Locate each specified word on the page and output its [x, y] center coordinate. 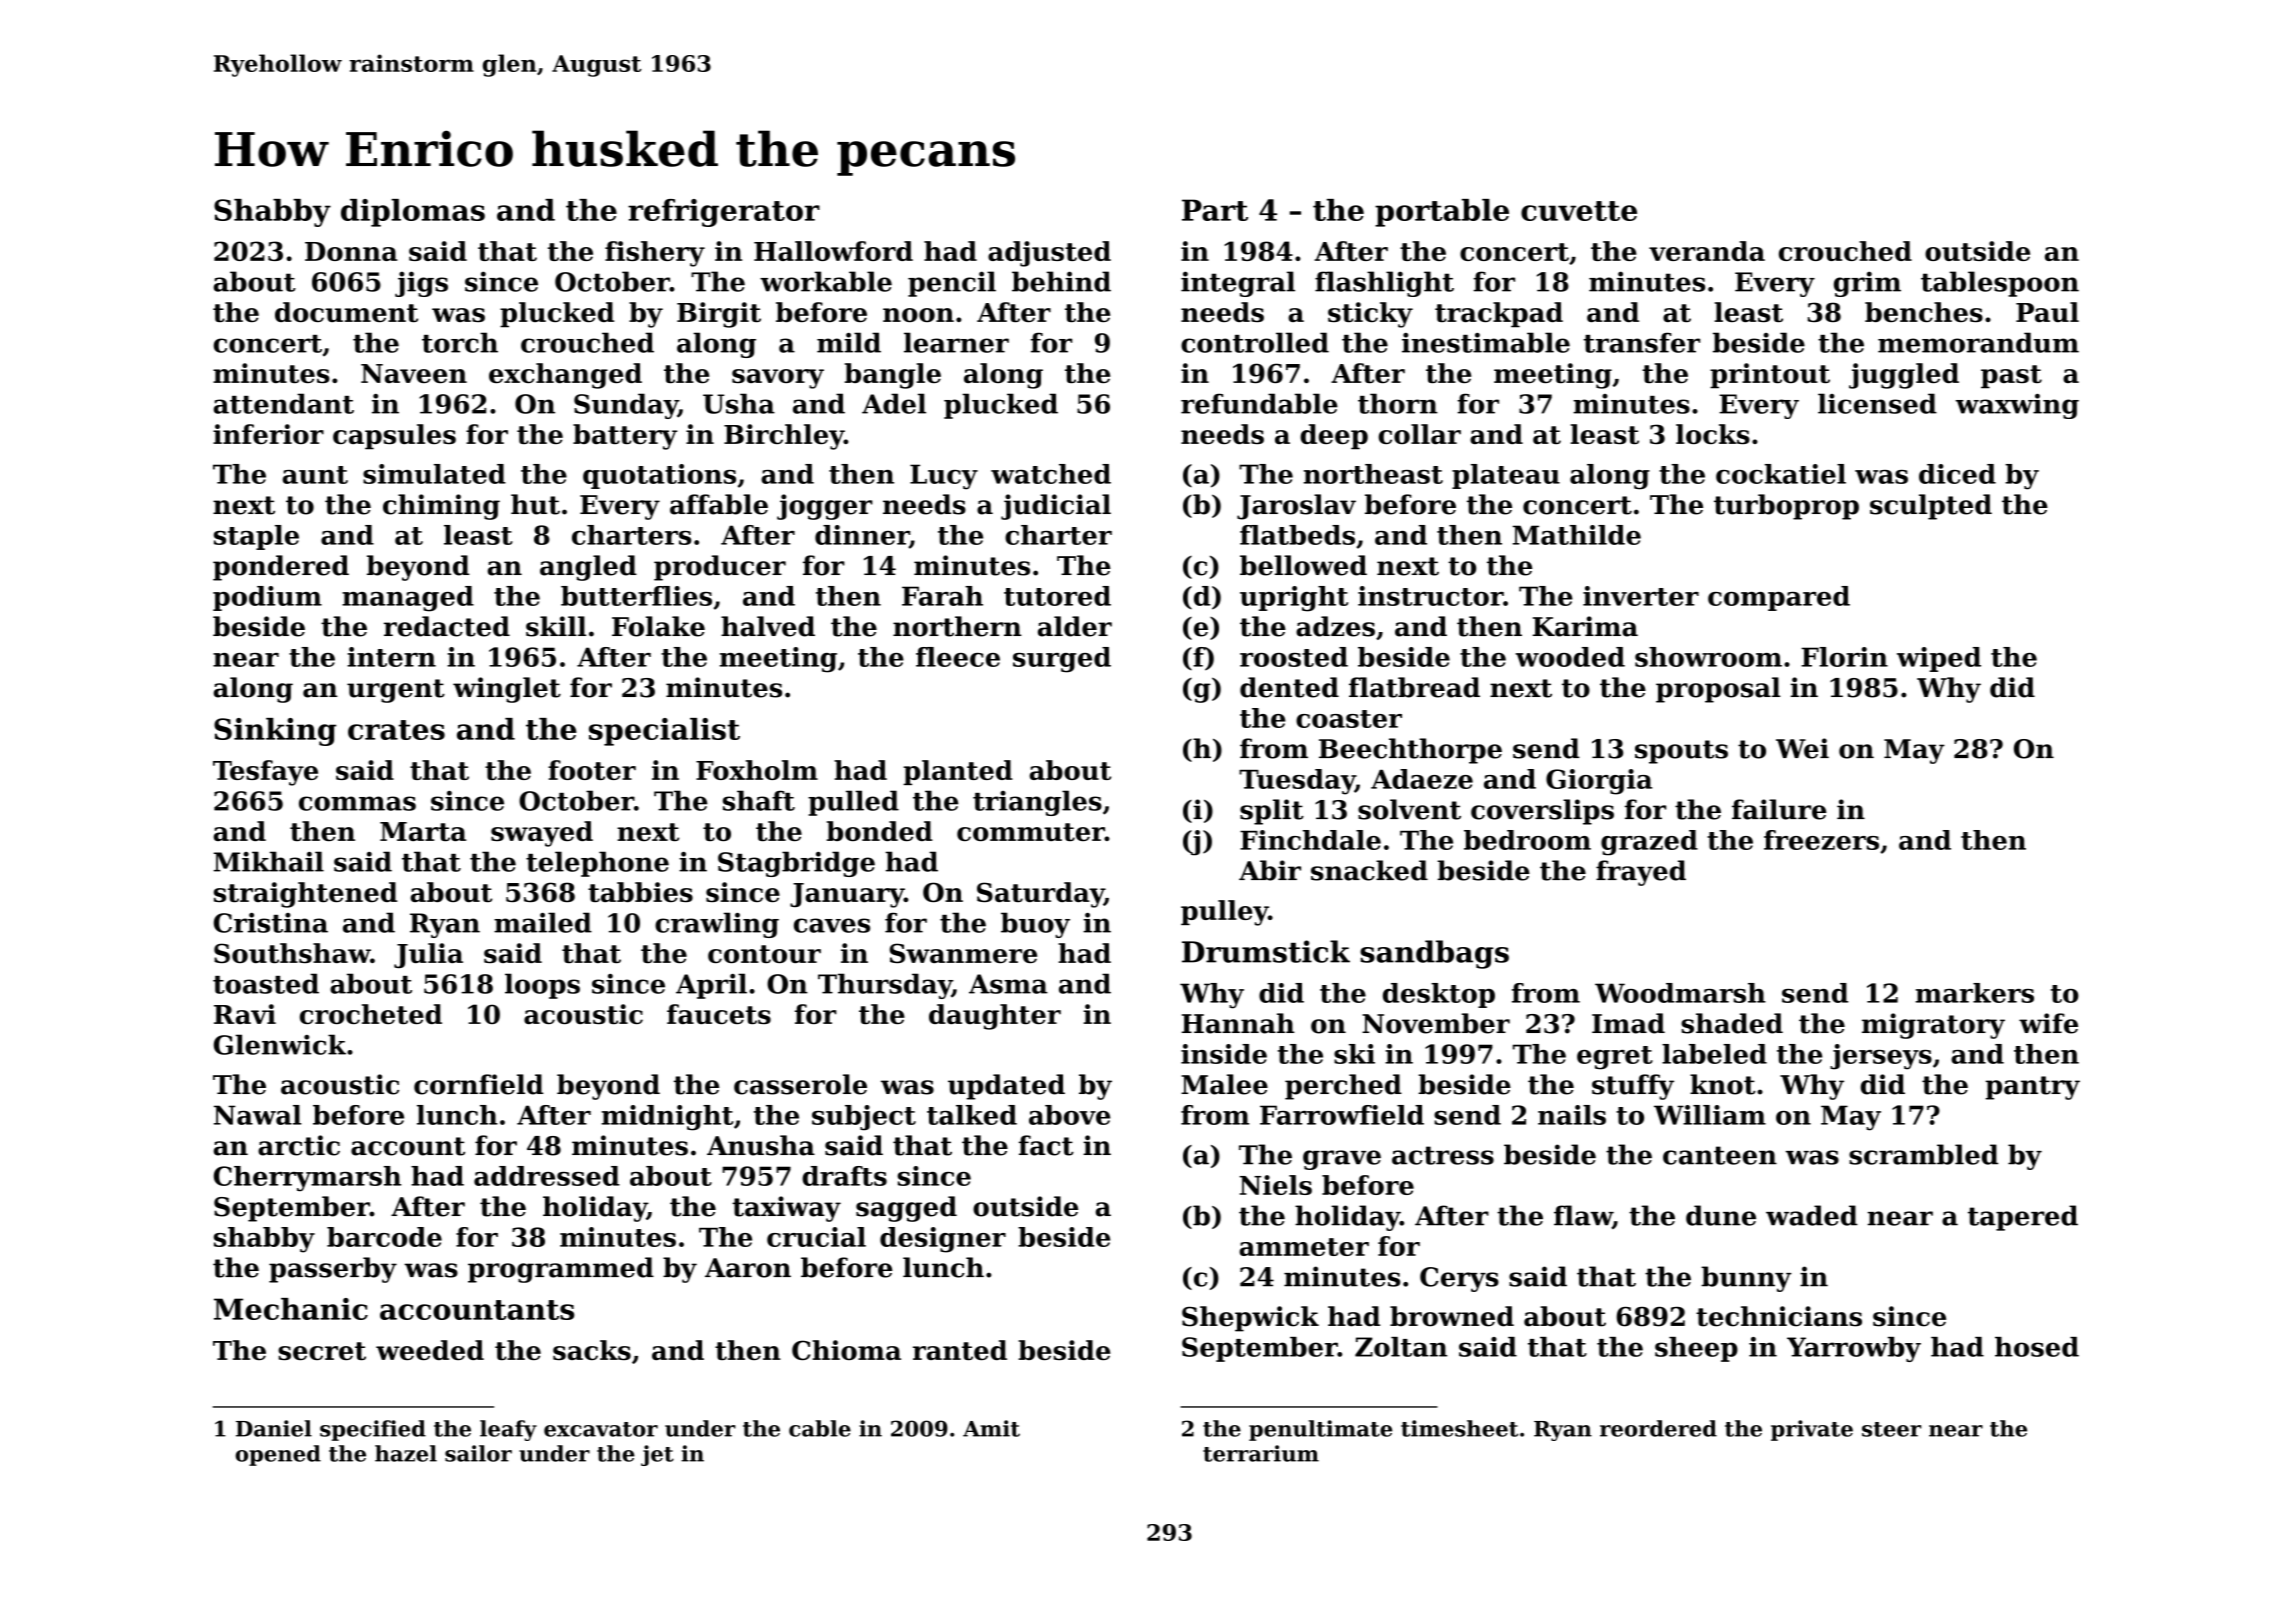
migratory [1933, 1026]
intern [391, 657]
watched [1051, 474]
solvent [1409, 809]
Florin [1844, 657]
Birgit [719, 315]
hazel [406, 1453]
